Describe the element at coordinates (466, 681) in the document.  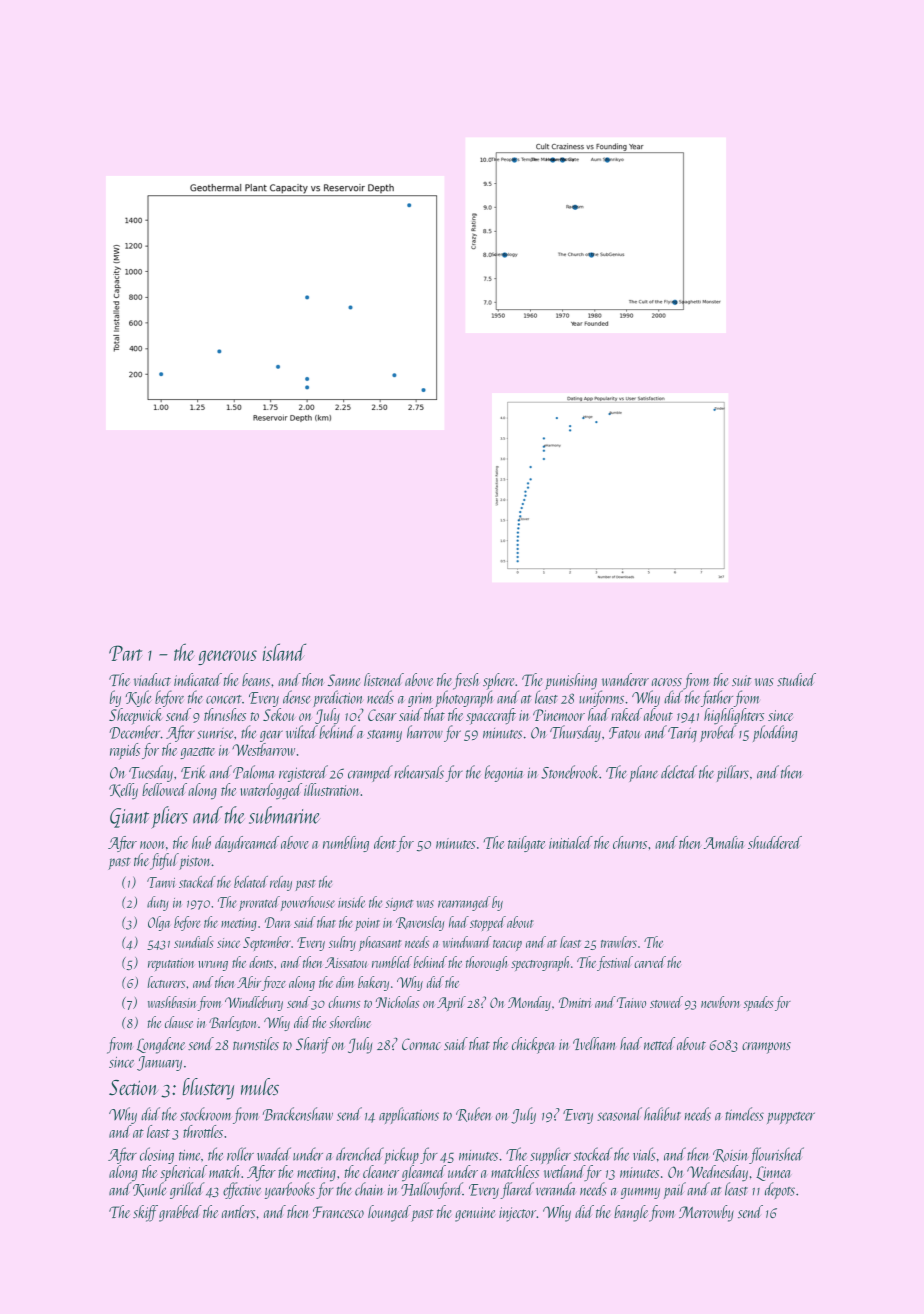
I see `fresh` at that location.
